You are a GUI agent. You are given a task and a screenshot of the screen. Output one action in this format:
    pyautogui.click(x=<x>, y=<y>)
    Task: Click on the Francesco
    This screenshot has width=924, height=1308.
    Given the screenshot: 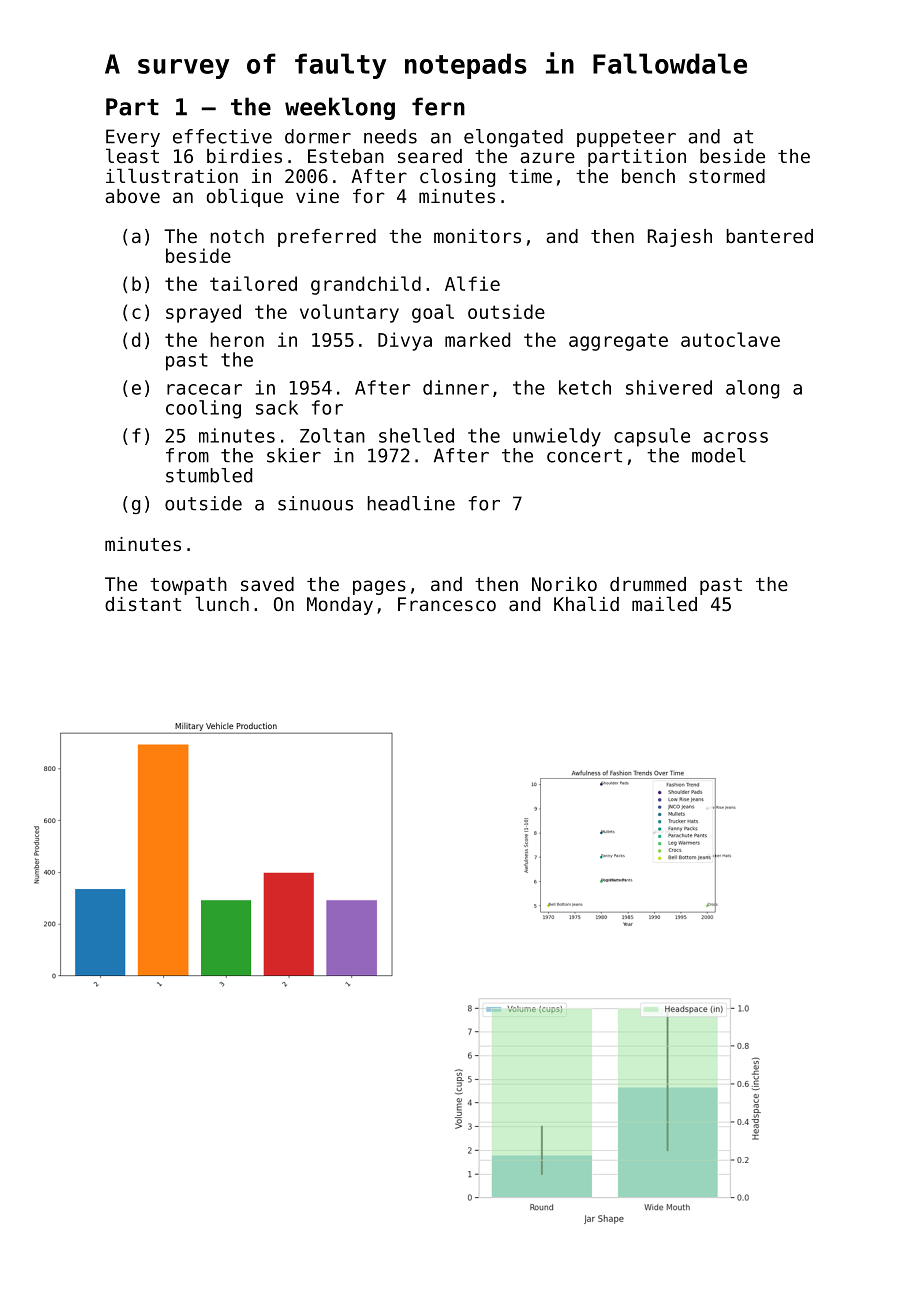 What is the action you would take?
    pyautogui.click(x=447, y=604)
